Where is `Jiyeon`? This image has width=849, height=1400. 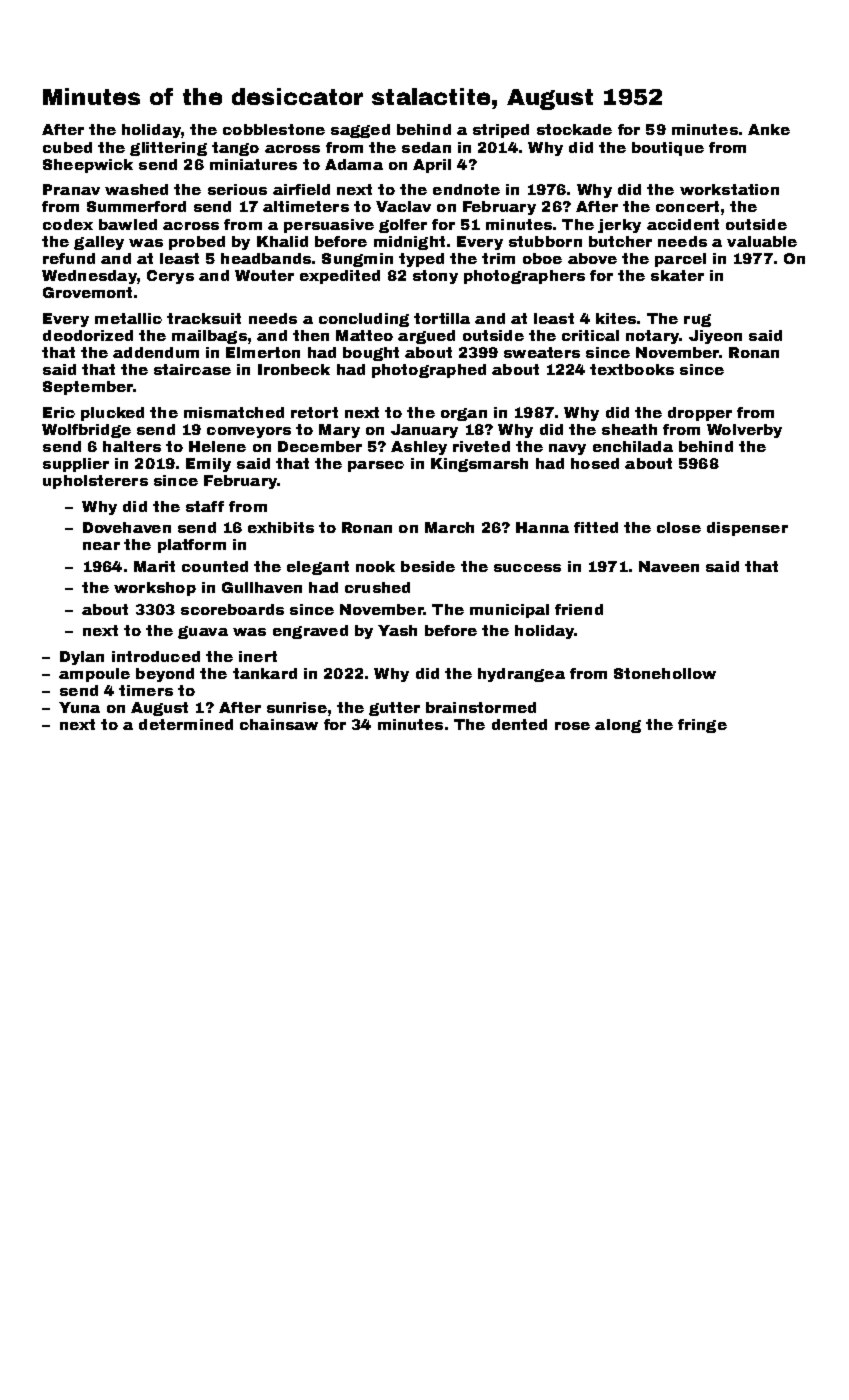
Jiyeon is located at coordinates (715, 337).
